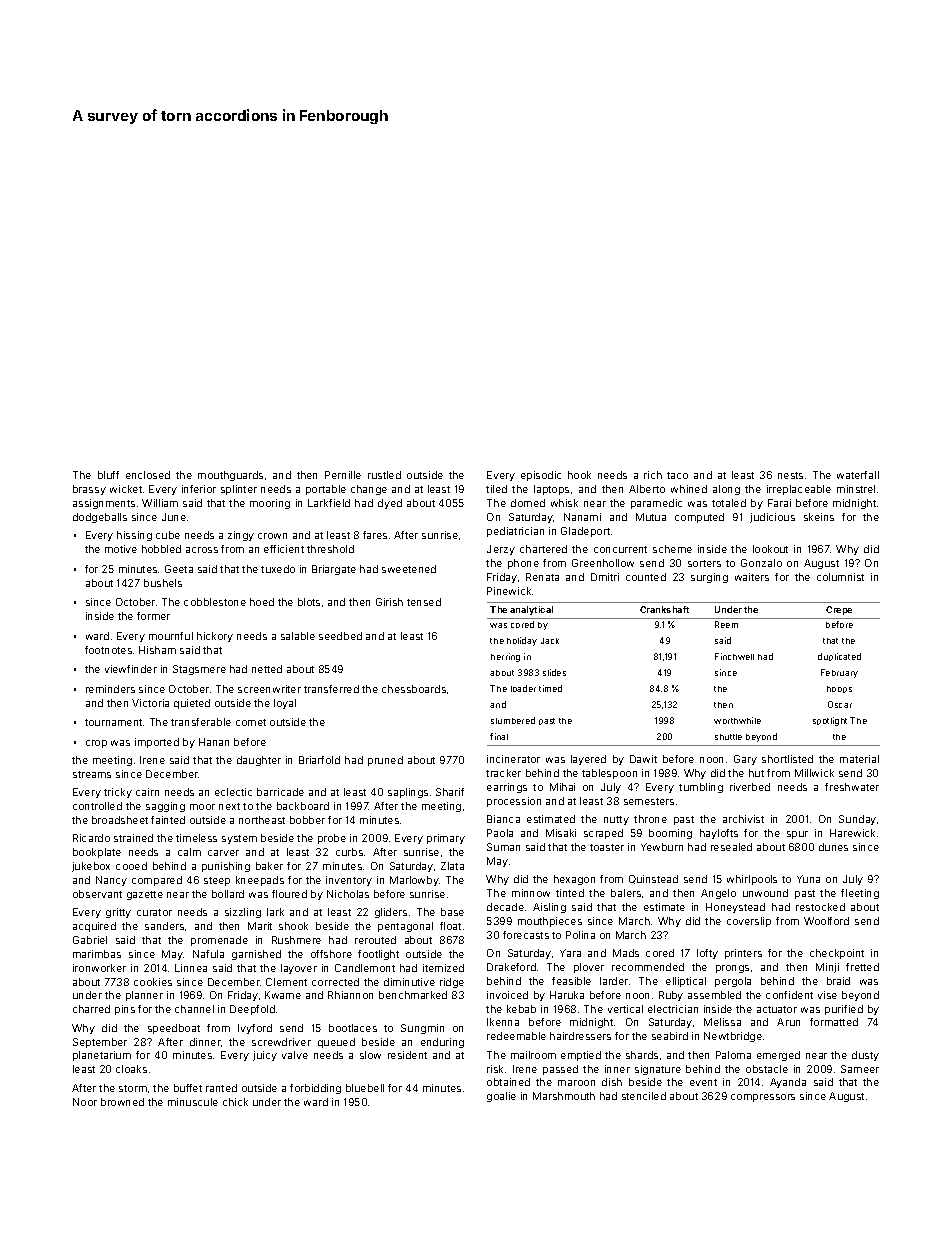 The height and width of the screenshot is (1233, 952). Describe the element at coordinates (729, 503) in the screenshot. I see `totaled` at that location.
